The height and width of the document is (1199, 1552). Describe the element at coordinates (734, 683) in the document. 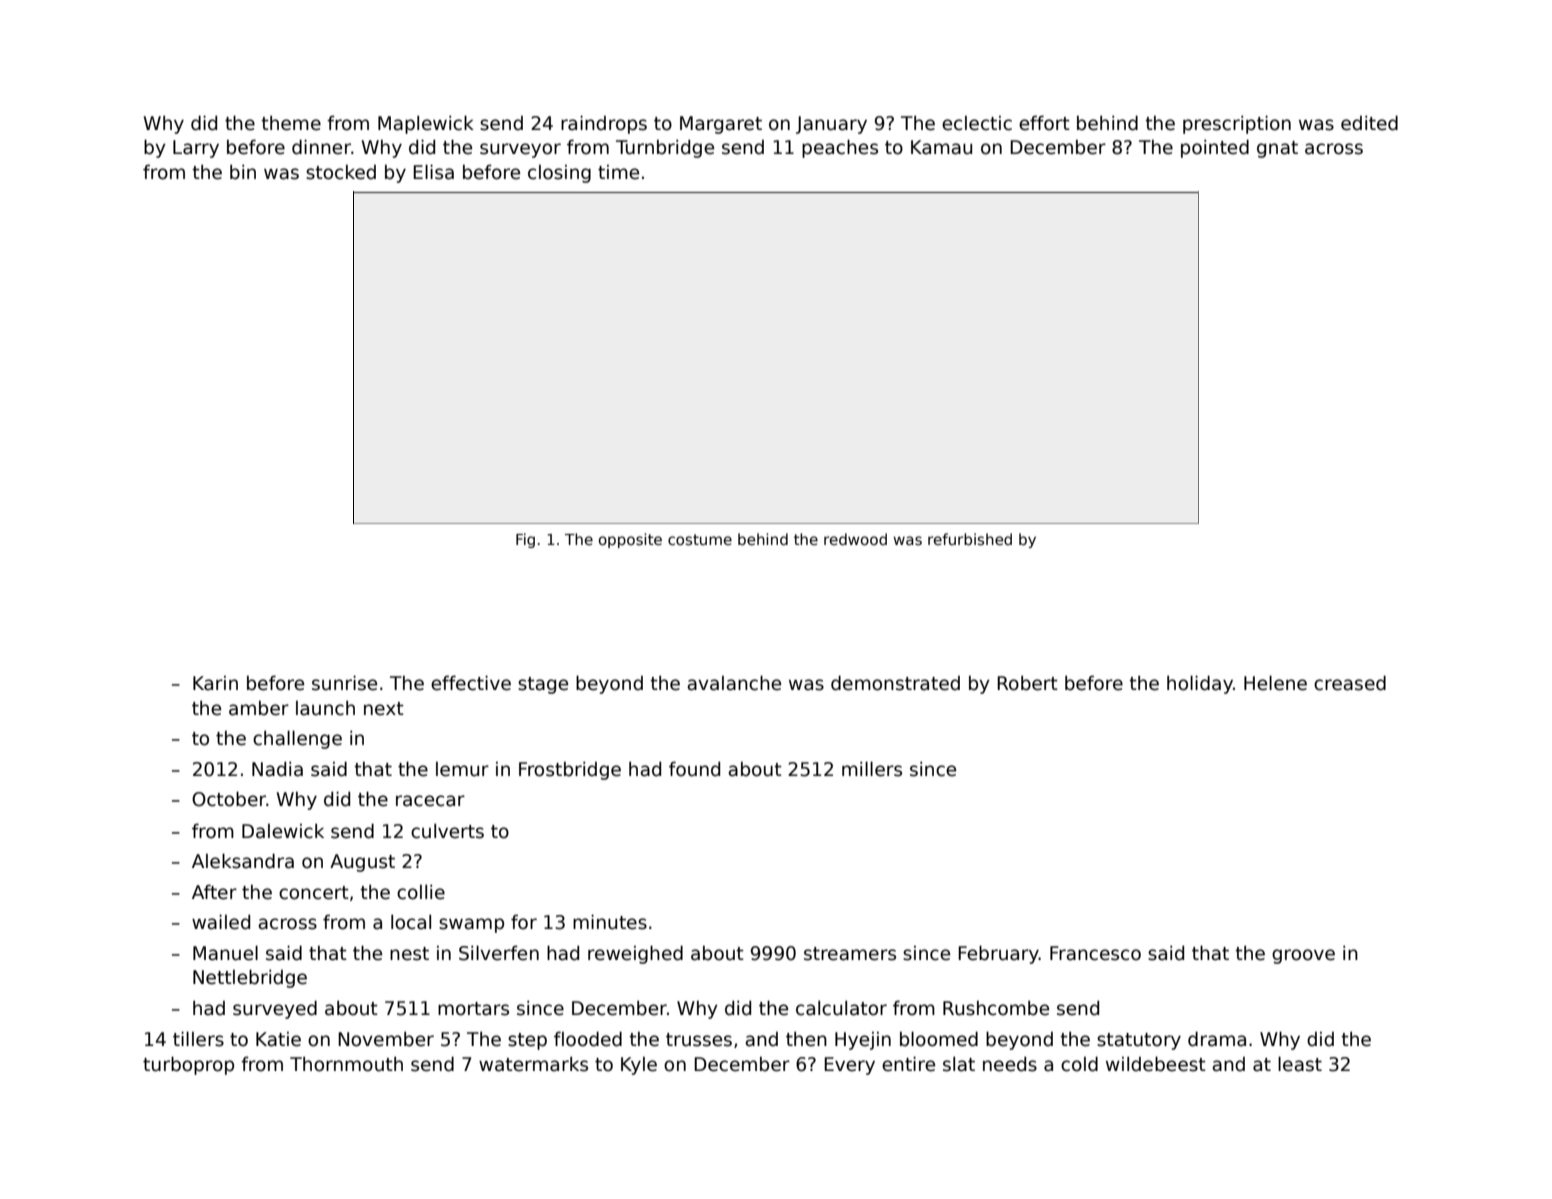

I see `avalanche` at that location.
